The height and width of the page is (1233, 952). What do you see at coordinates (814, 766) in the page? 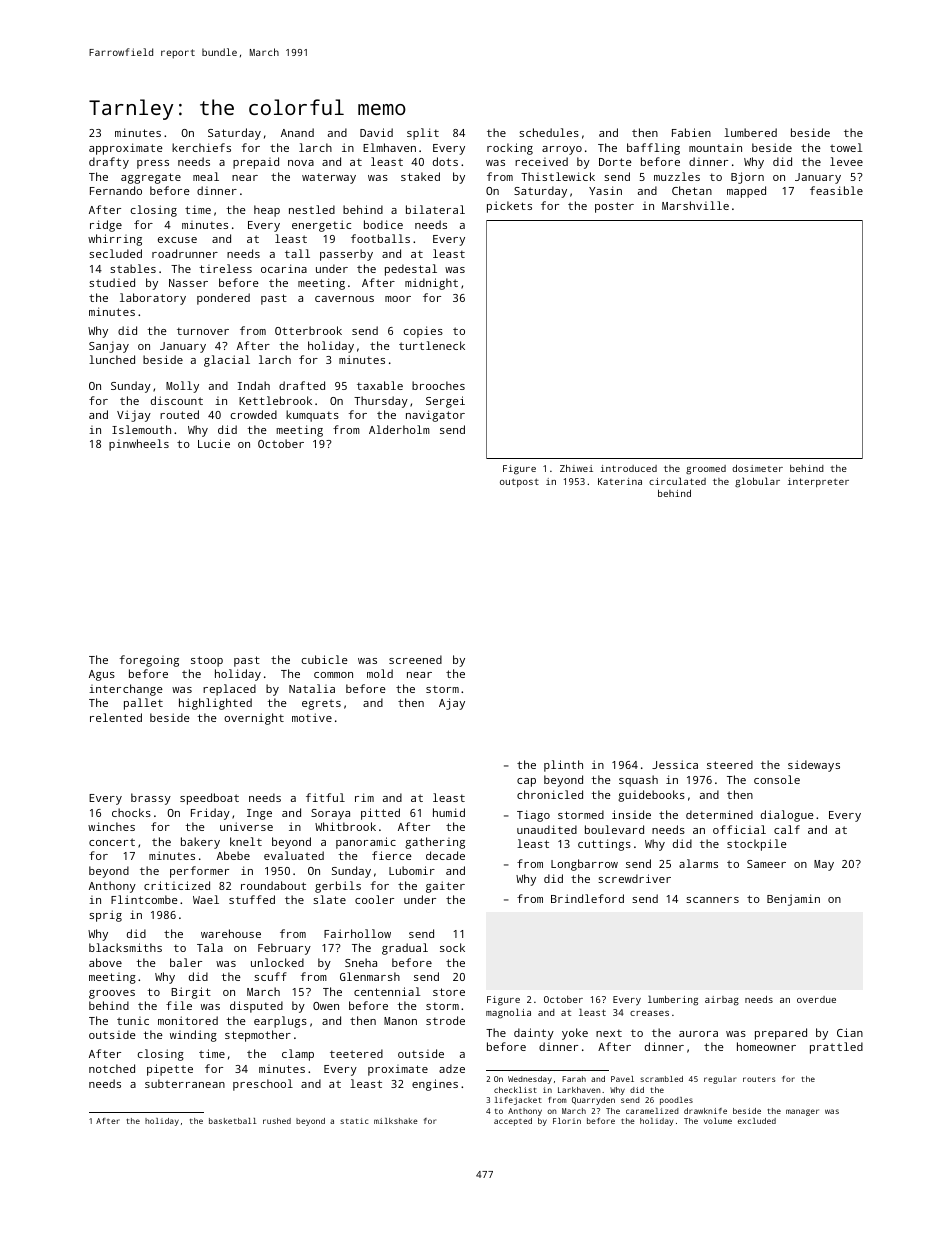
I see `sideways` at bounding box center [814, 766].
